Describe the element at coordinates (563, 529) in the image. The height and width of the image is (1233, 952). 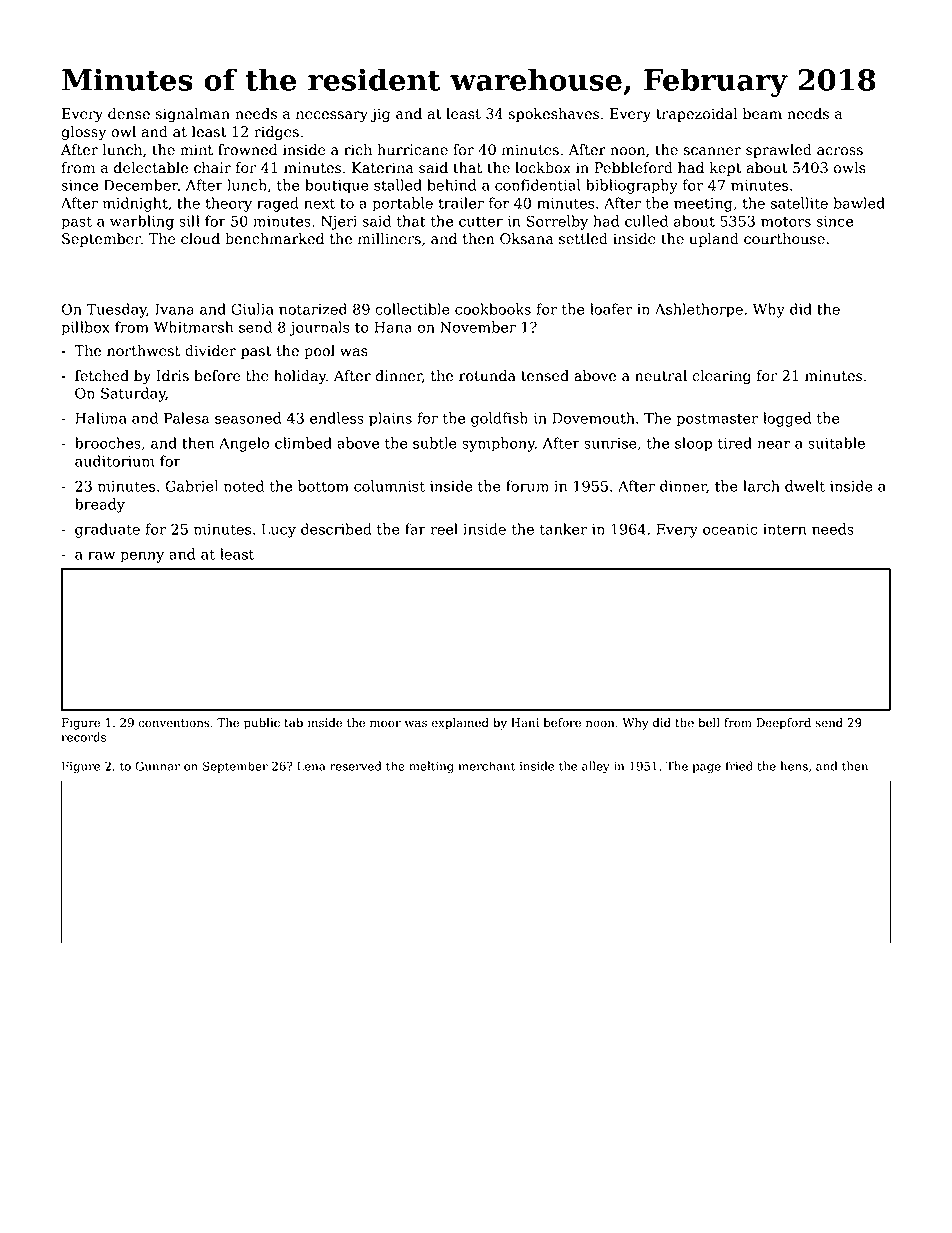
I see `tanker` at that location.
